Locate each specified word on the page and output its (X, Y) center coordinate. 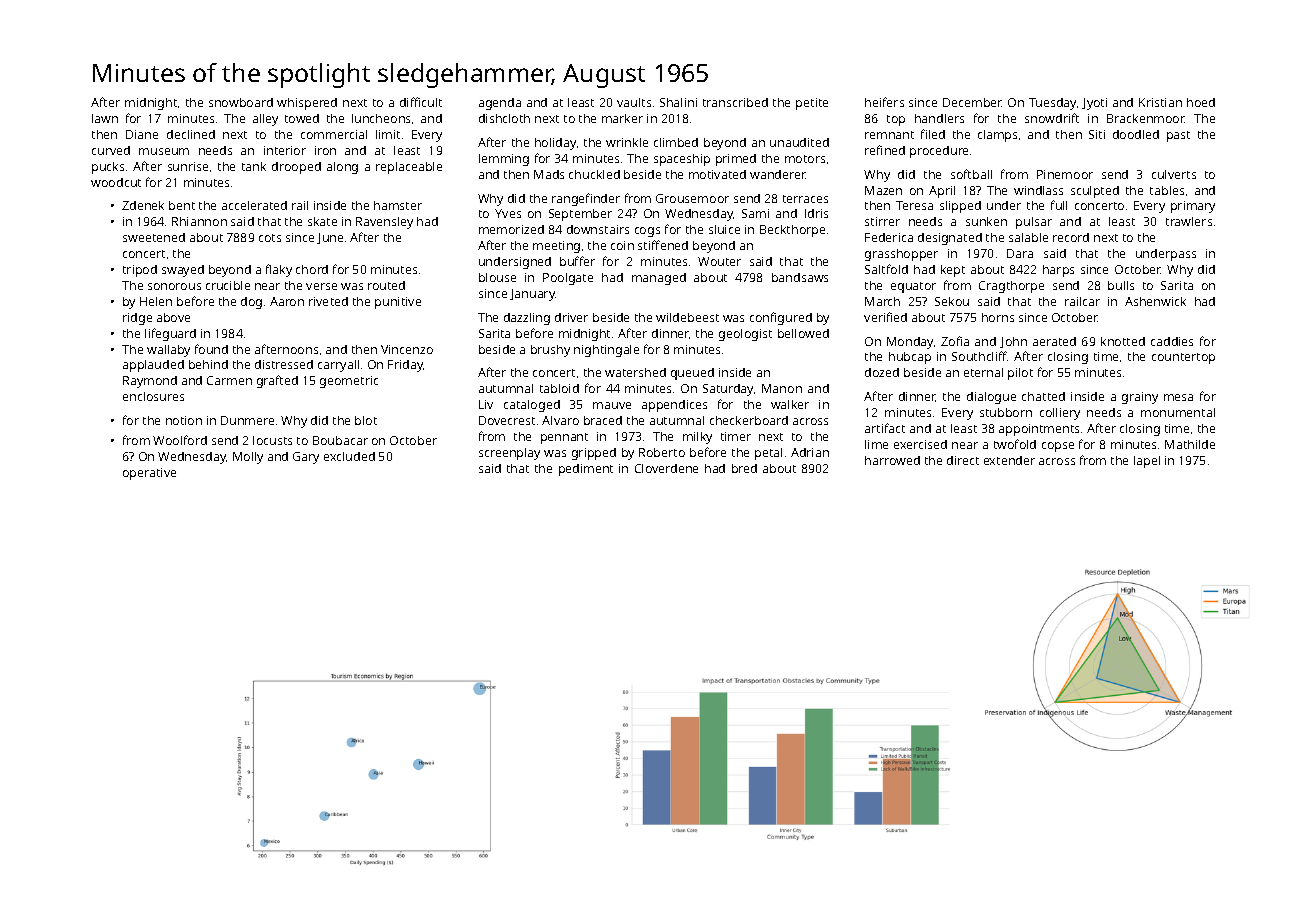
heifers (884, 102)
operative (149, 474)
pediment (586, 470)
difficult (421, 102)
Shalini (678, 102)
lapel (1147, 462)
